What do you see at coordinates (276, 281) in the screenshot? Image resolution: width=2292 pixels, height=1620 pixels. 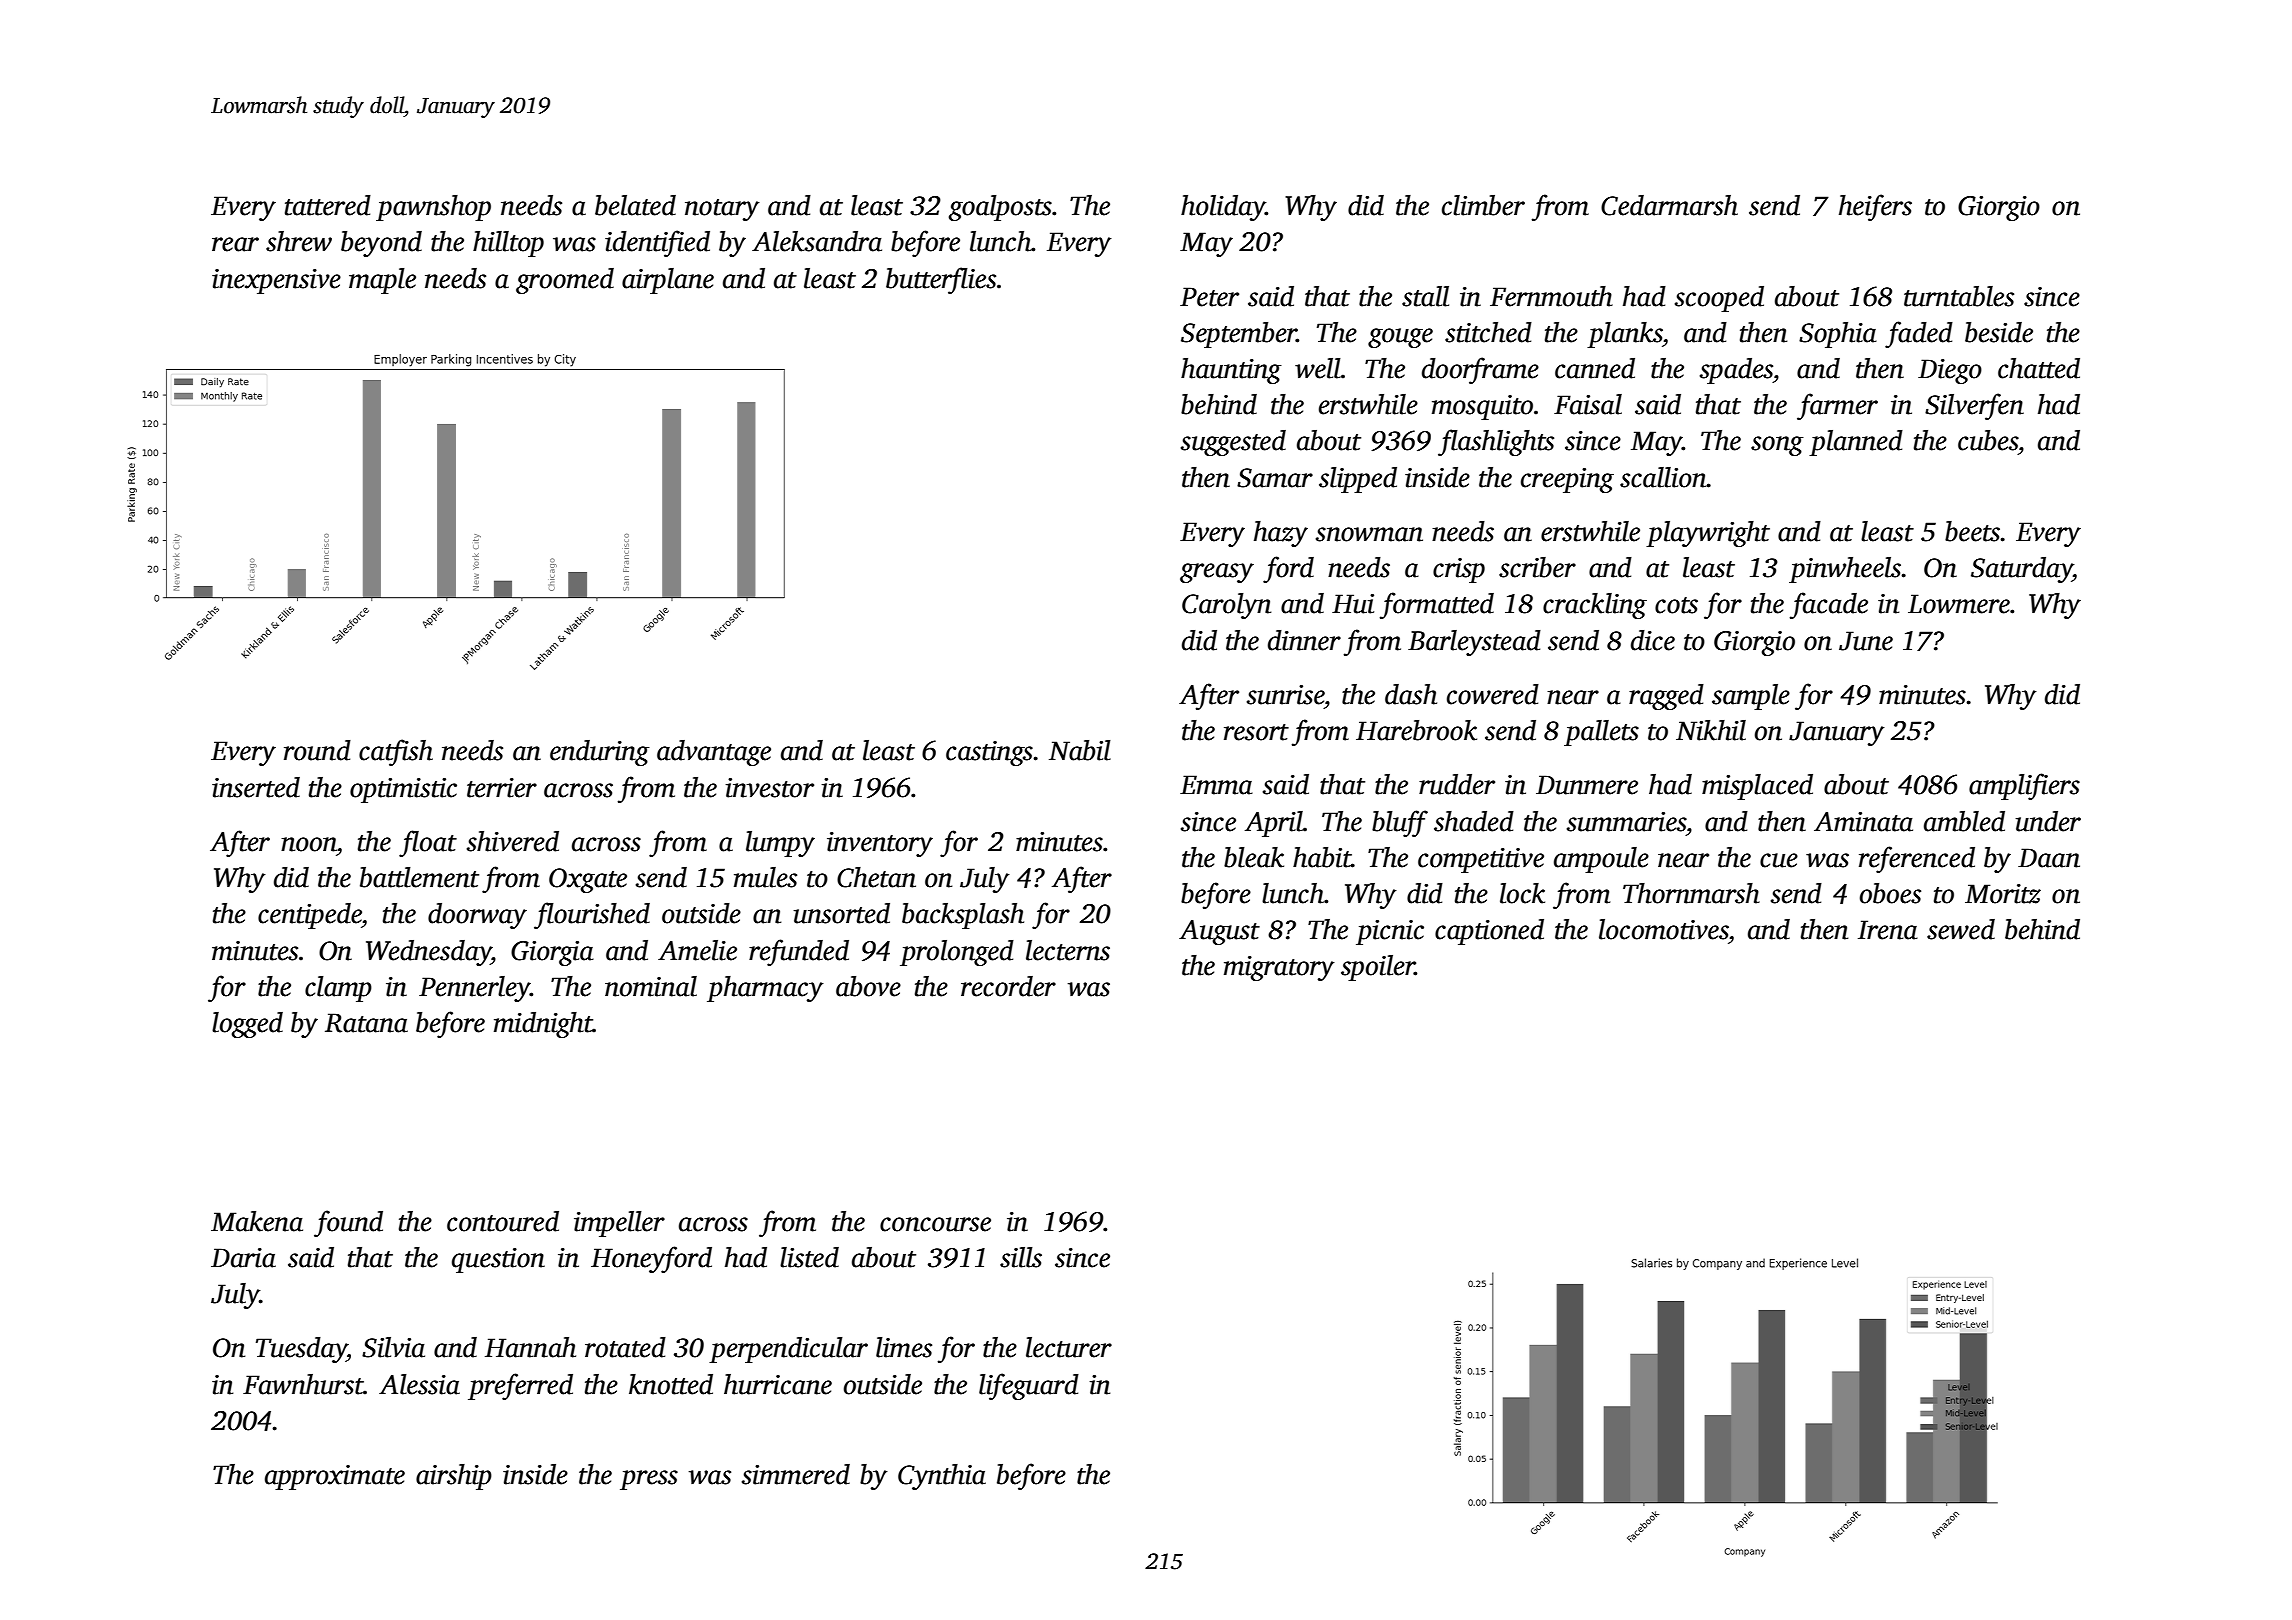 I see `inexpensive` at bounding box center [276, 281].
